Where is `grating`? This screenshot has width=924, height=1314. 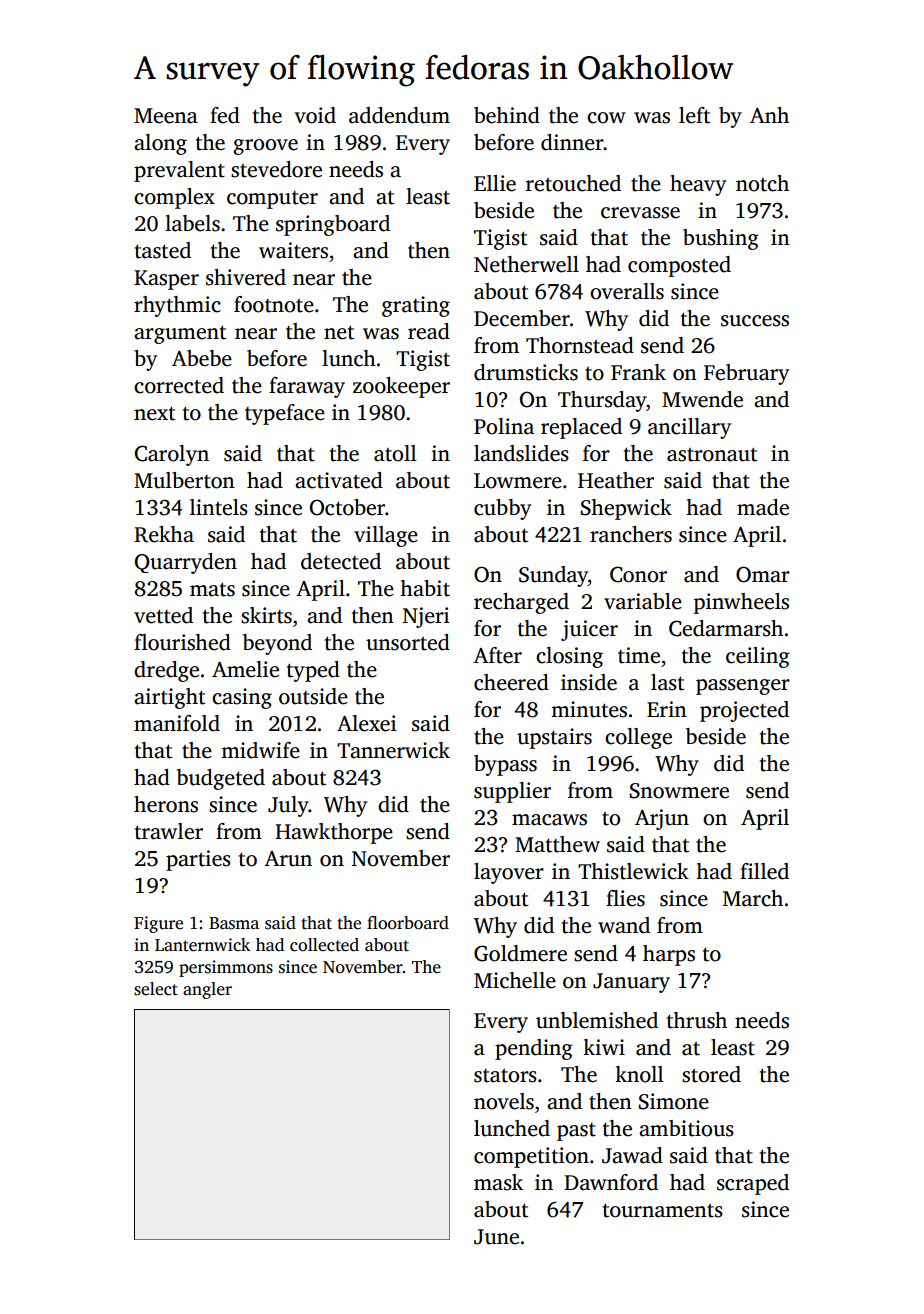 grating is located at coordinates (416, 306).
